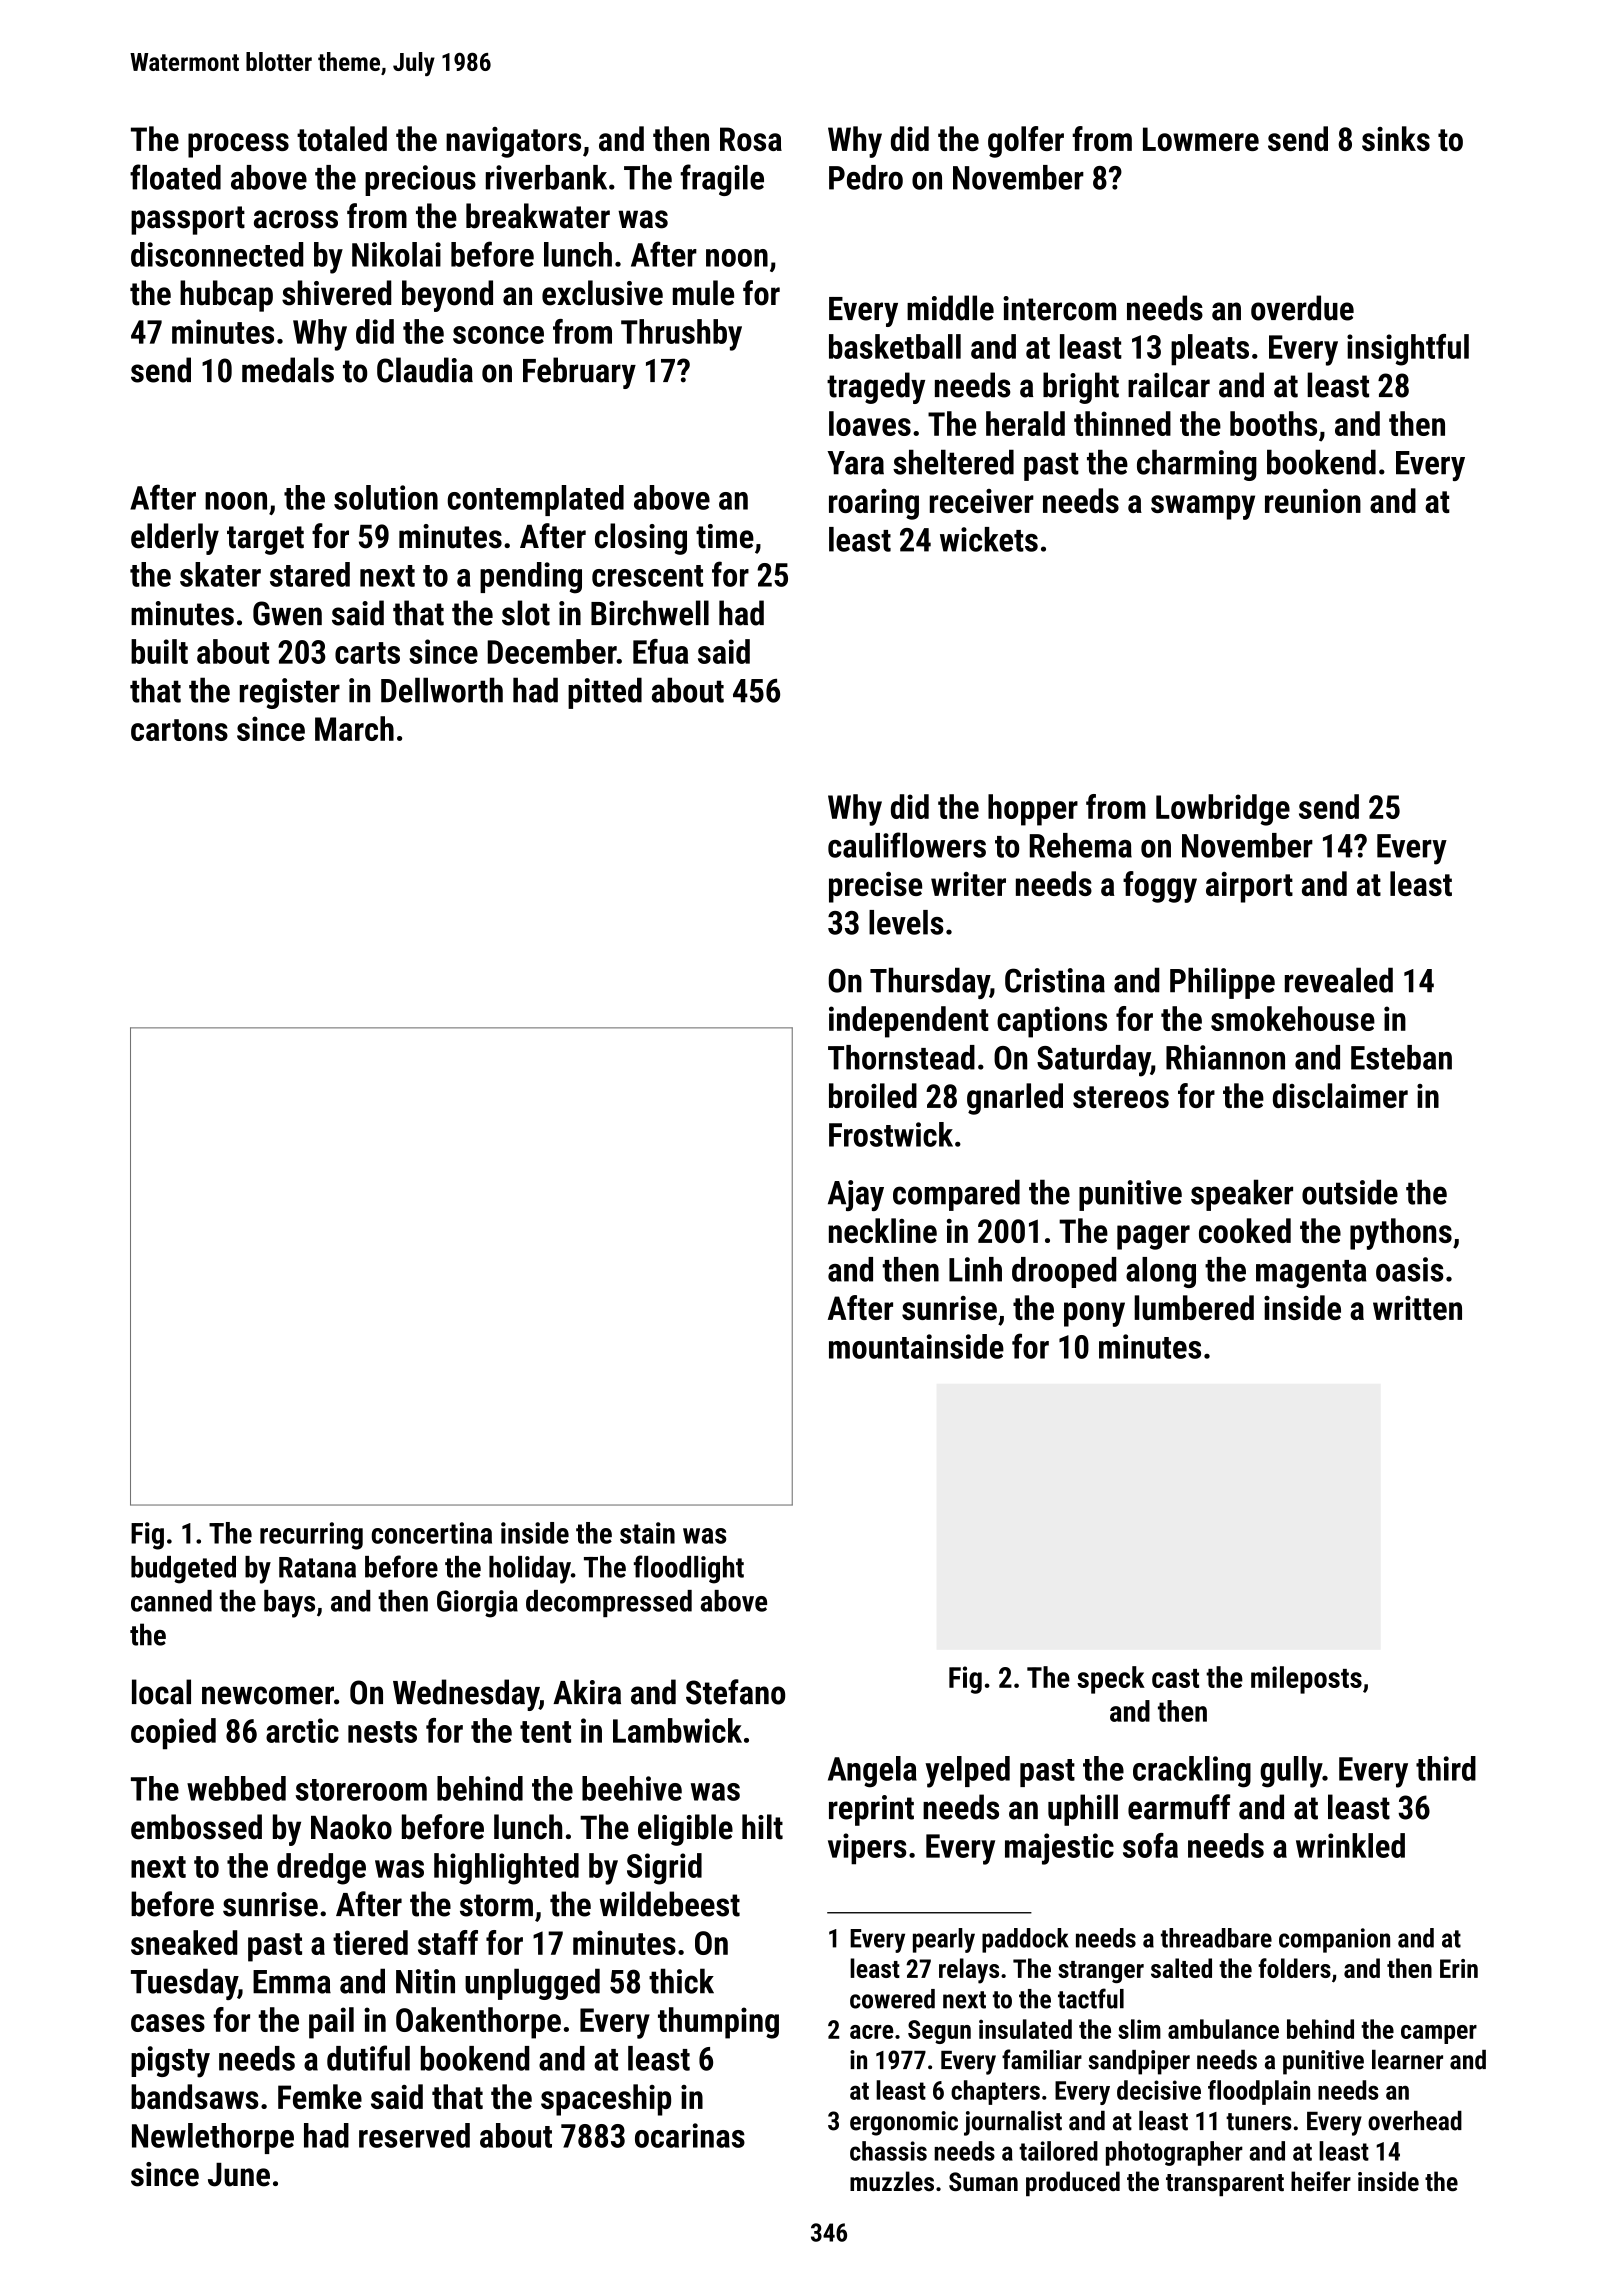 The image size is (1620, 2292). Describe the element at coordinates (420, 180) in the screenshot. I see `precious` at that location.
